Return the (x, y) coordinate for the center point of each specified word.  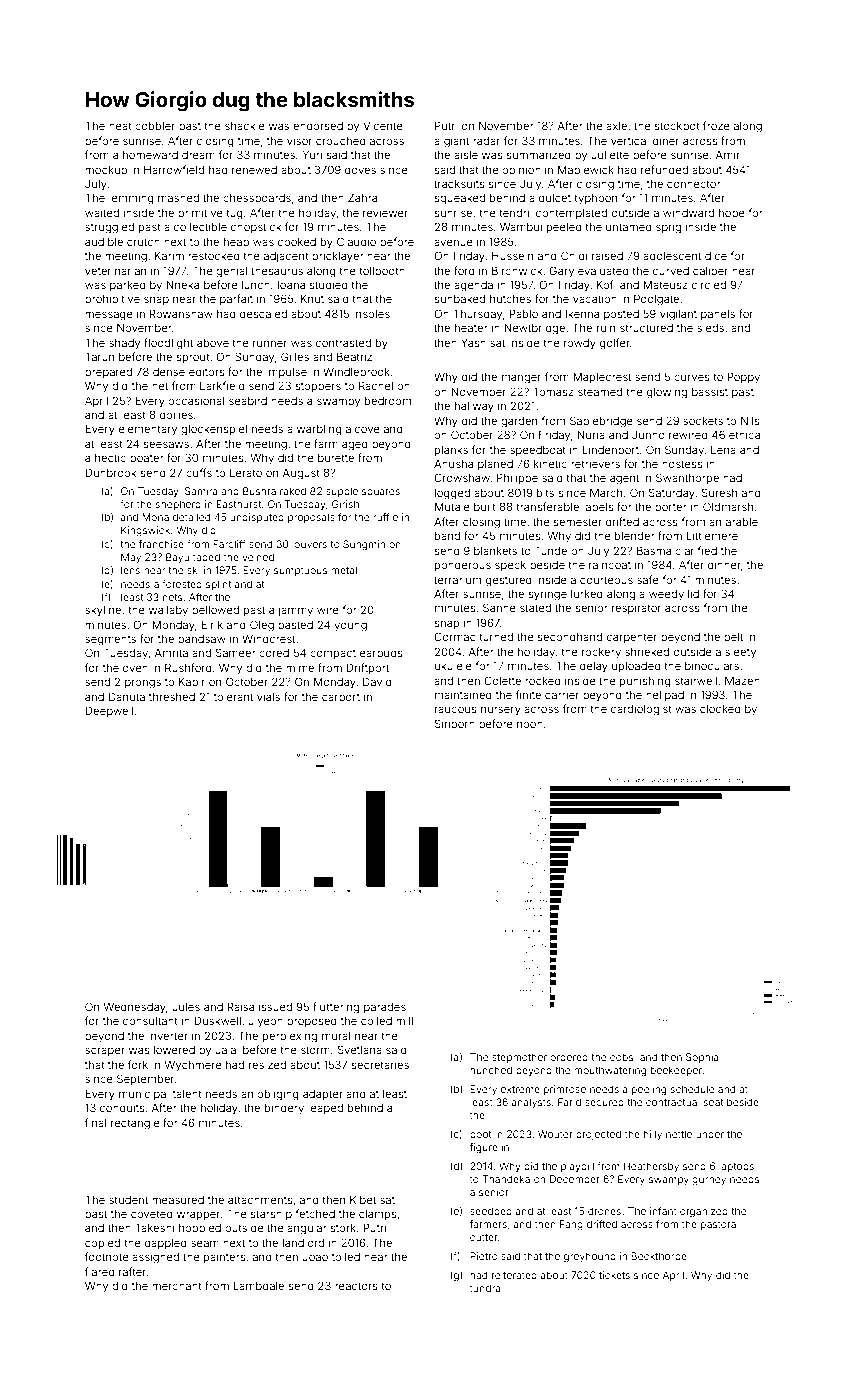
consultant (150, 1021)
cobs (622, 1057)
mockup (106, 171)
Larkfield (222, 385)
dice (716, 256)
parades (385, 1008)
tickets (614, 1275)
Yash (473, 342)
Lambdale (258, 1286)
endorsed (318, 126)
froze (716, 125)
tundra (485, 1288)
